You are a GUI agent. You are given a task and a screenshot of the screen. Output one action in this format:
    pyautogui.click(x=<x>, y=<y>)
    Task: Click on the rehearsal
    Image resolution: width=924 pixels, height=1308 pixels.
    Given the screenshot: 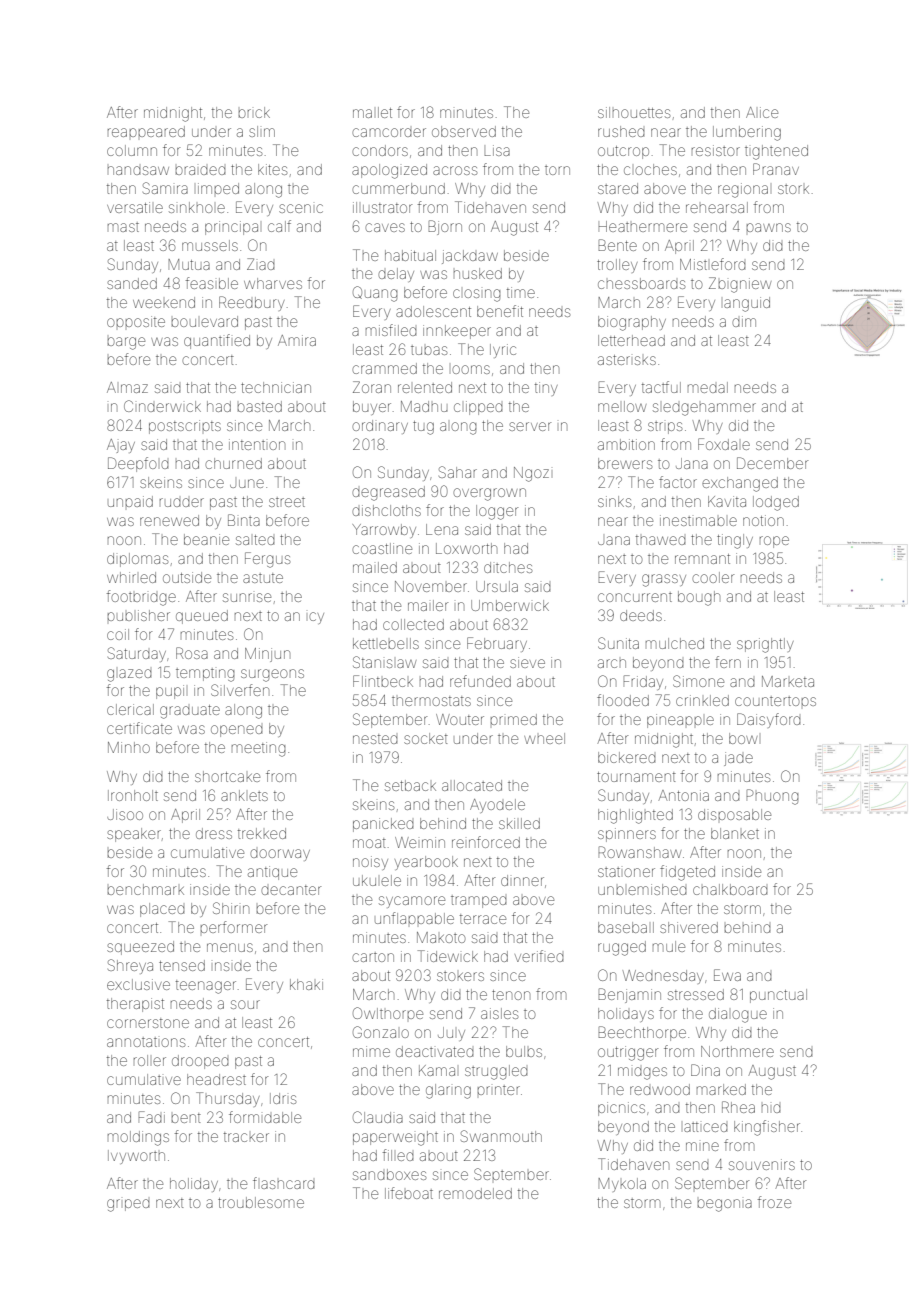 What is the action you would take?
    pyautogui.click(x=717, y=207)
